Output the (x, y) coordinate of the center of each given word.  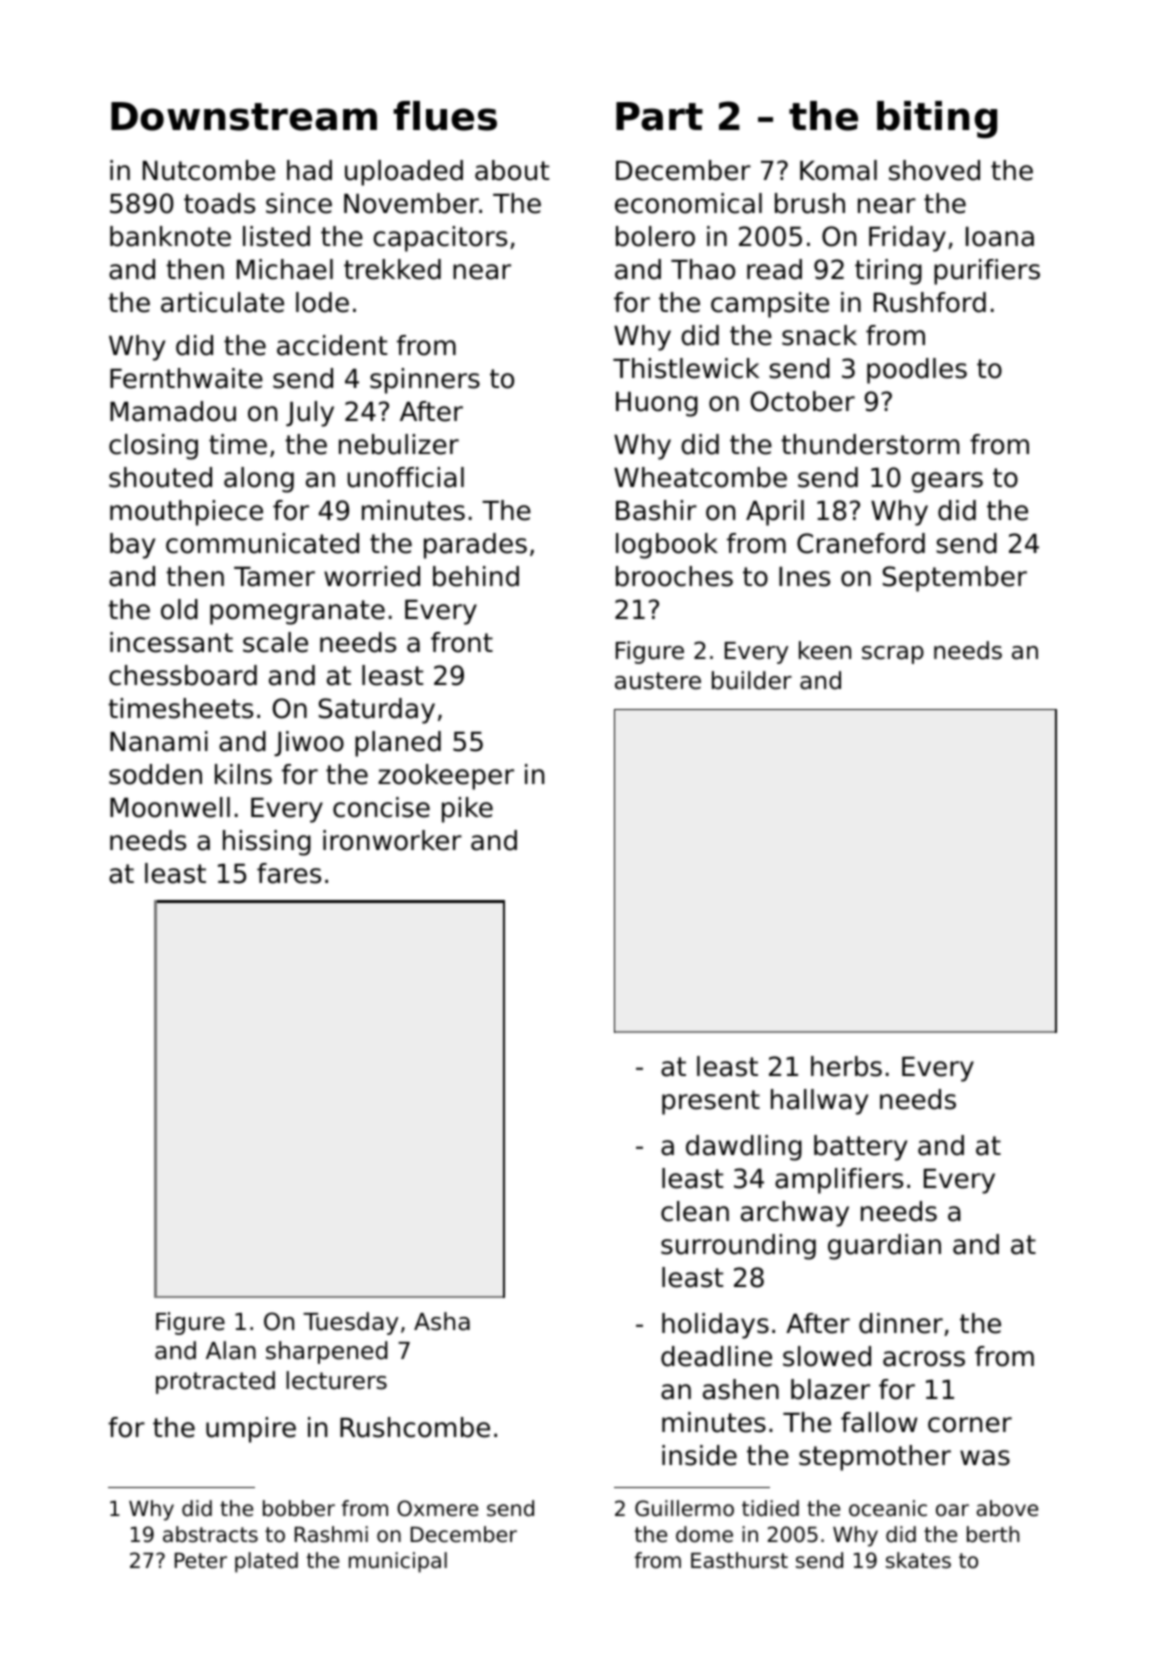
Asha (442, 1321)
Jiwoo (309, 744)
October (802, 401)
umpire (251, 1430)
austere (658, 681)
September (955, 579)
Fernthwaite (186, 378)
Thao (703, 269)
